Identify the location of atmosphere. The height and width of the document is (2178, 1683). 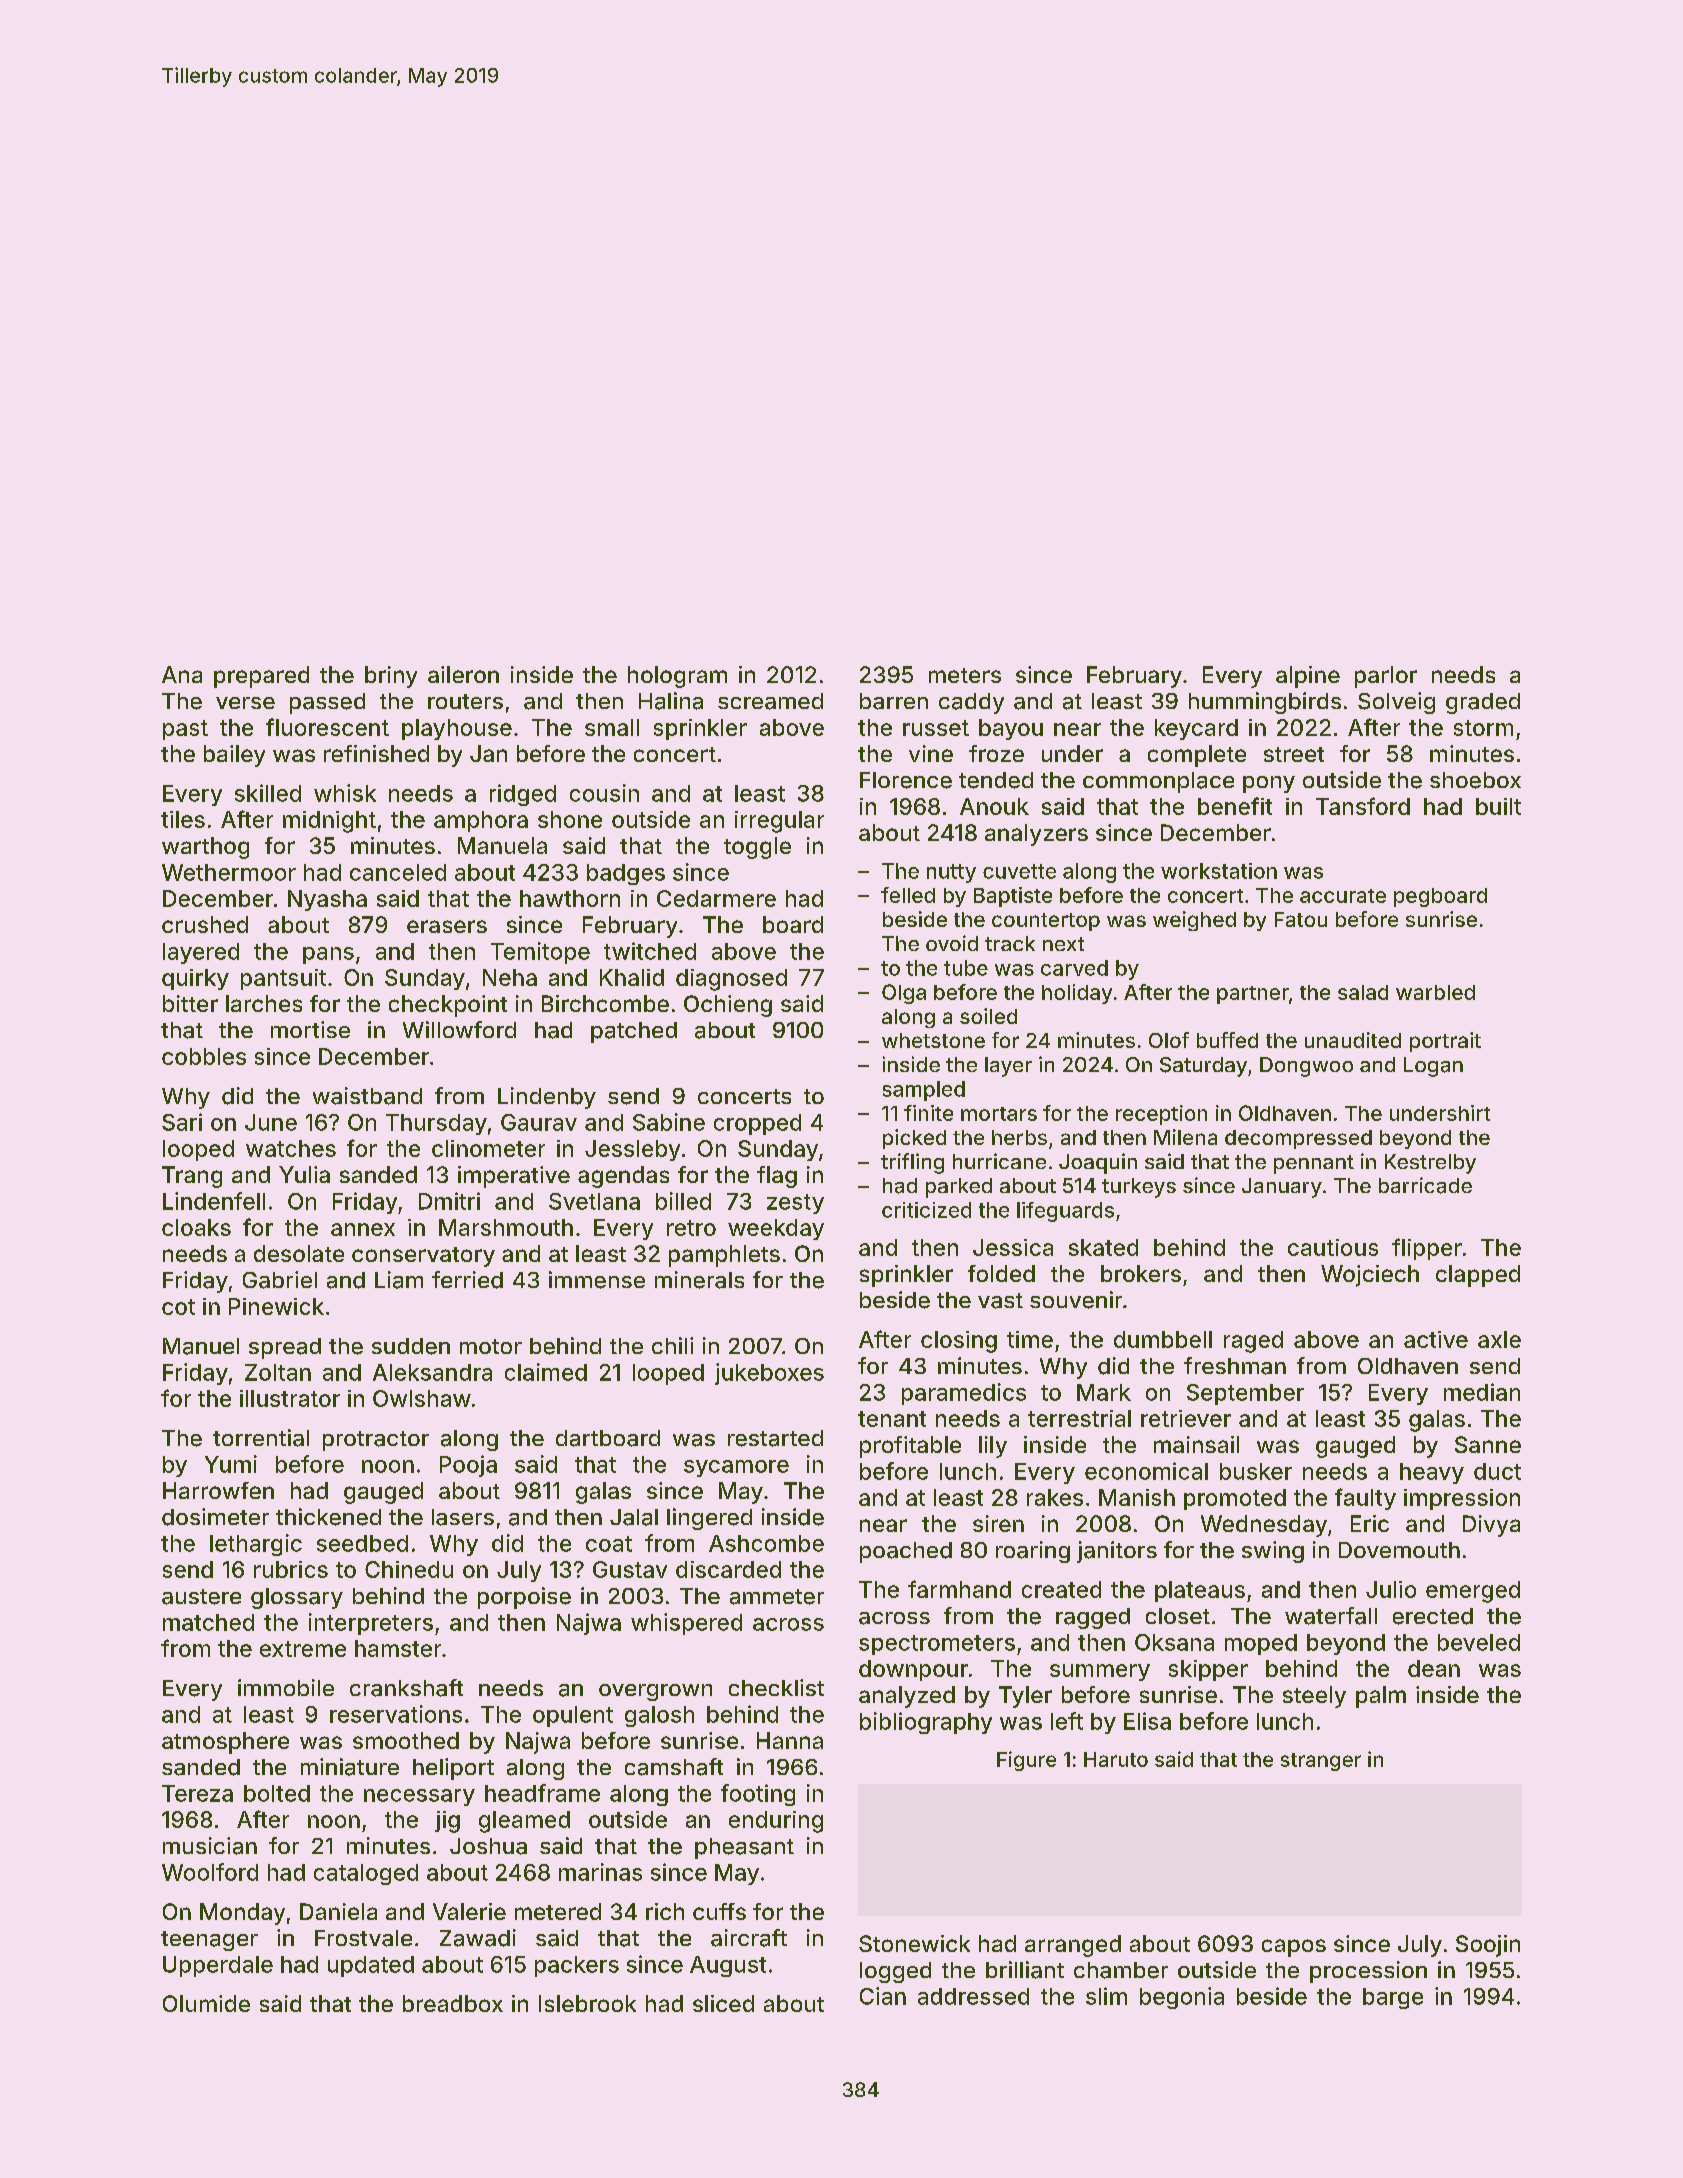
(225, 1743).
